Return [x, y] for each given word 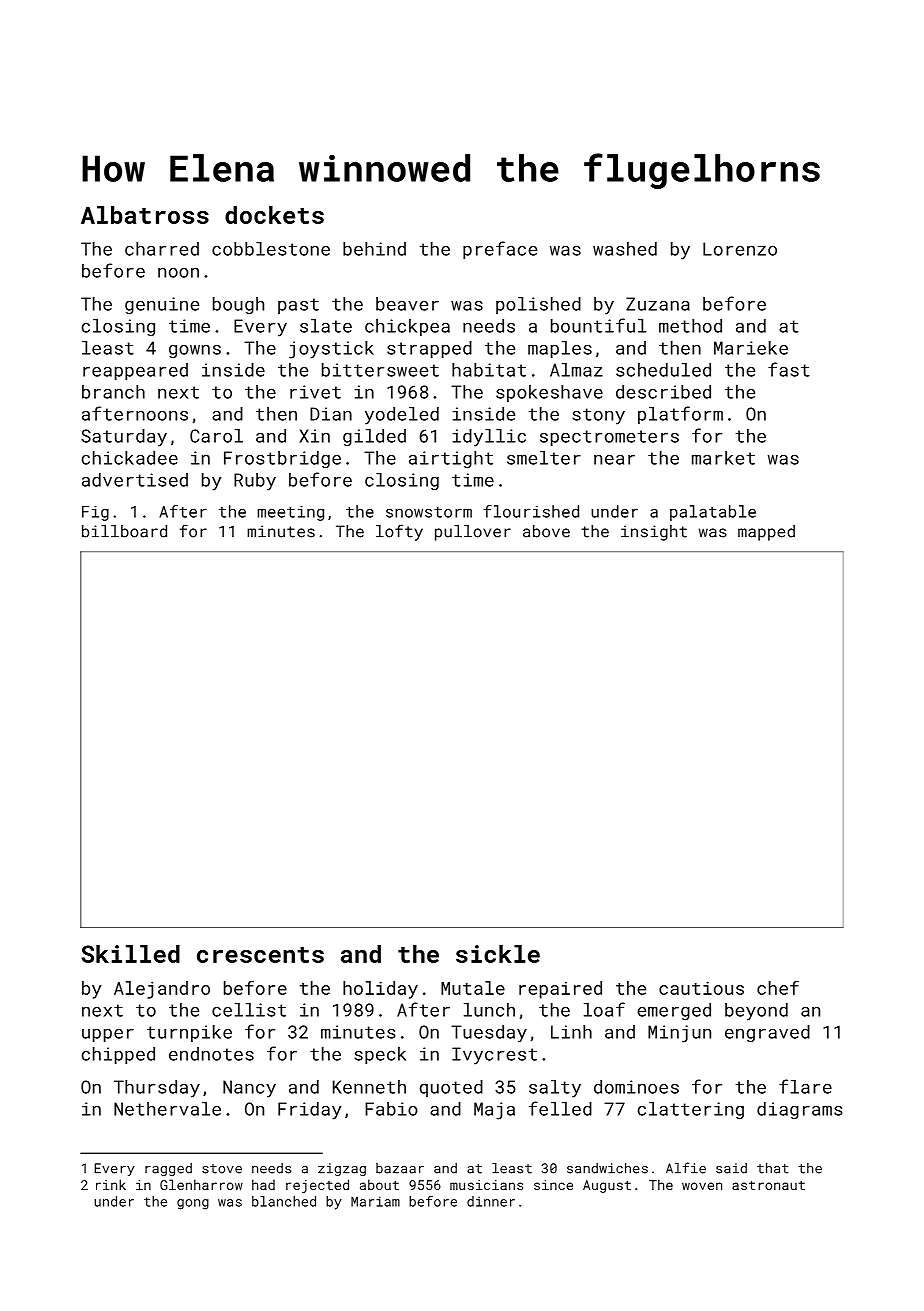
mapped [766, 533]
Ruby [255, 482]
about [379, 1184]
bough [238, 306]
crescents [260, 955]
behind [374, 249]
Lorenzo [740, 249]
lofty [399, 532]
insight [654, 533]
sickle [498, 954]
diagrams [799, 1111]
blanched [284, 1201]
